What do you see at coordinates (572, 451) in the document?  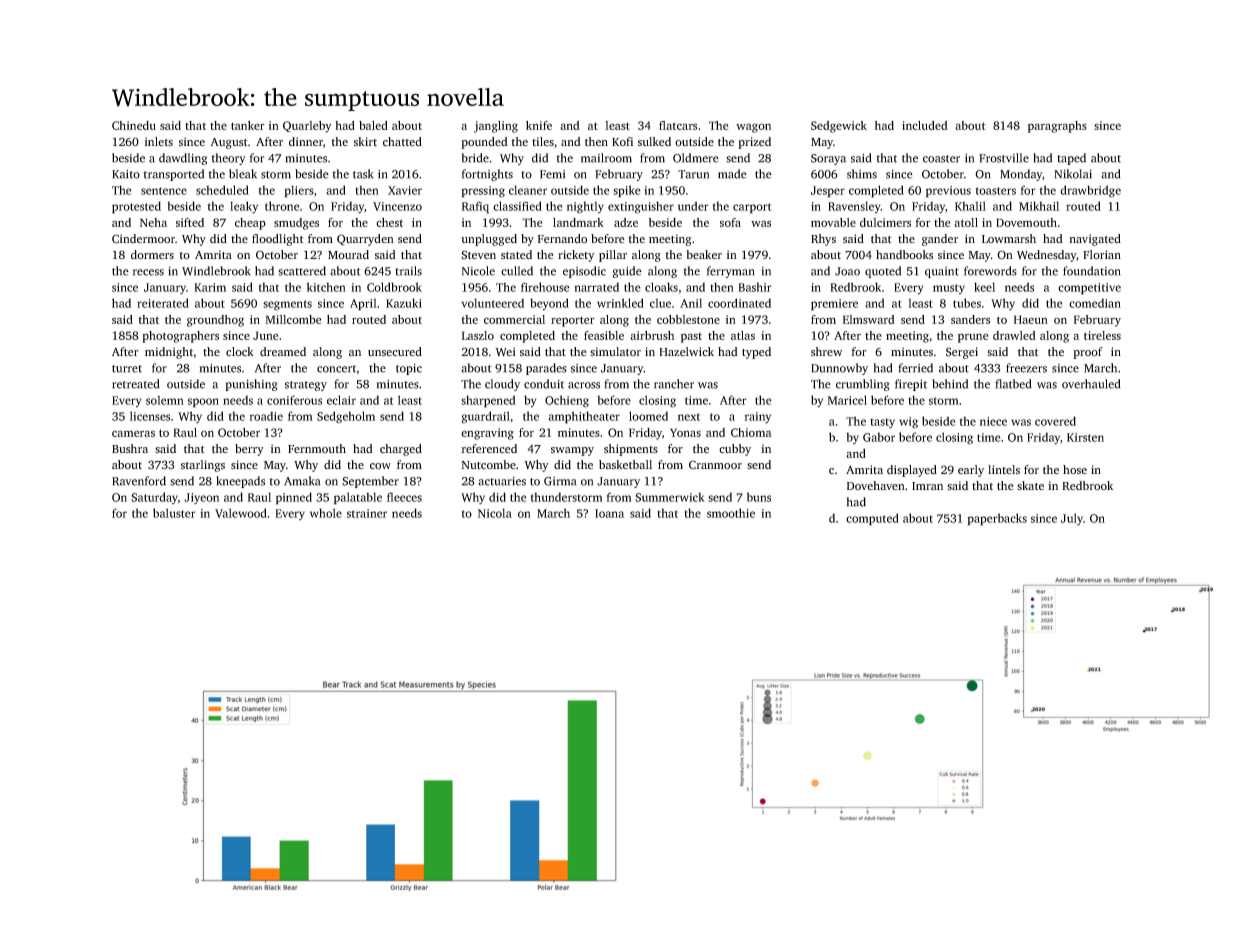 I see `swampy` at bounding box center [572, 451].
